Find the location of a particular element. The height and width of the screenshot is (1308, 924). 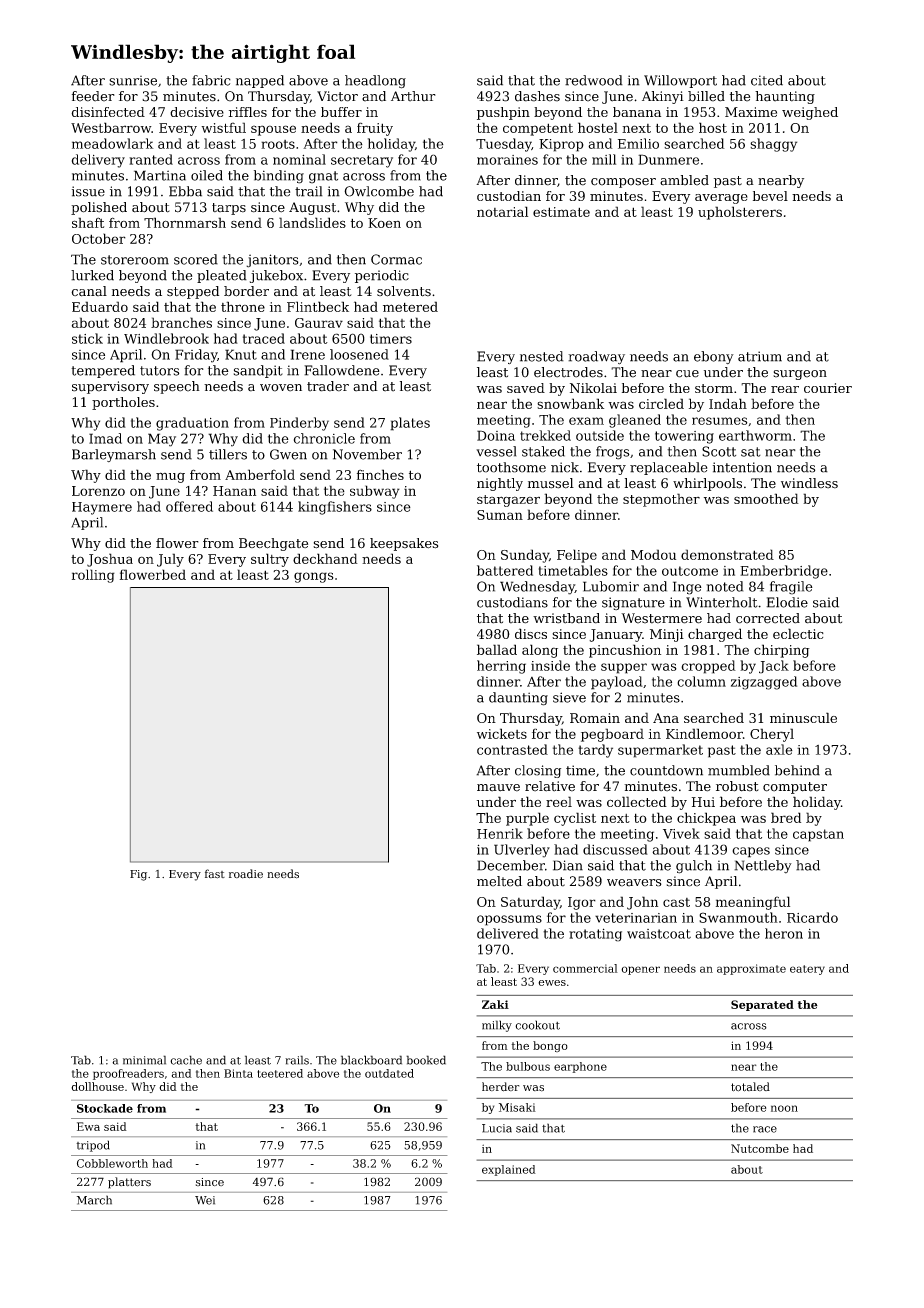

eatery is located at coordinates (807, 970).
